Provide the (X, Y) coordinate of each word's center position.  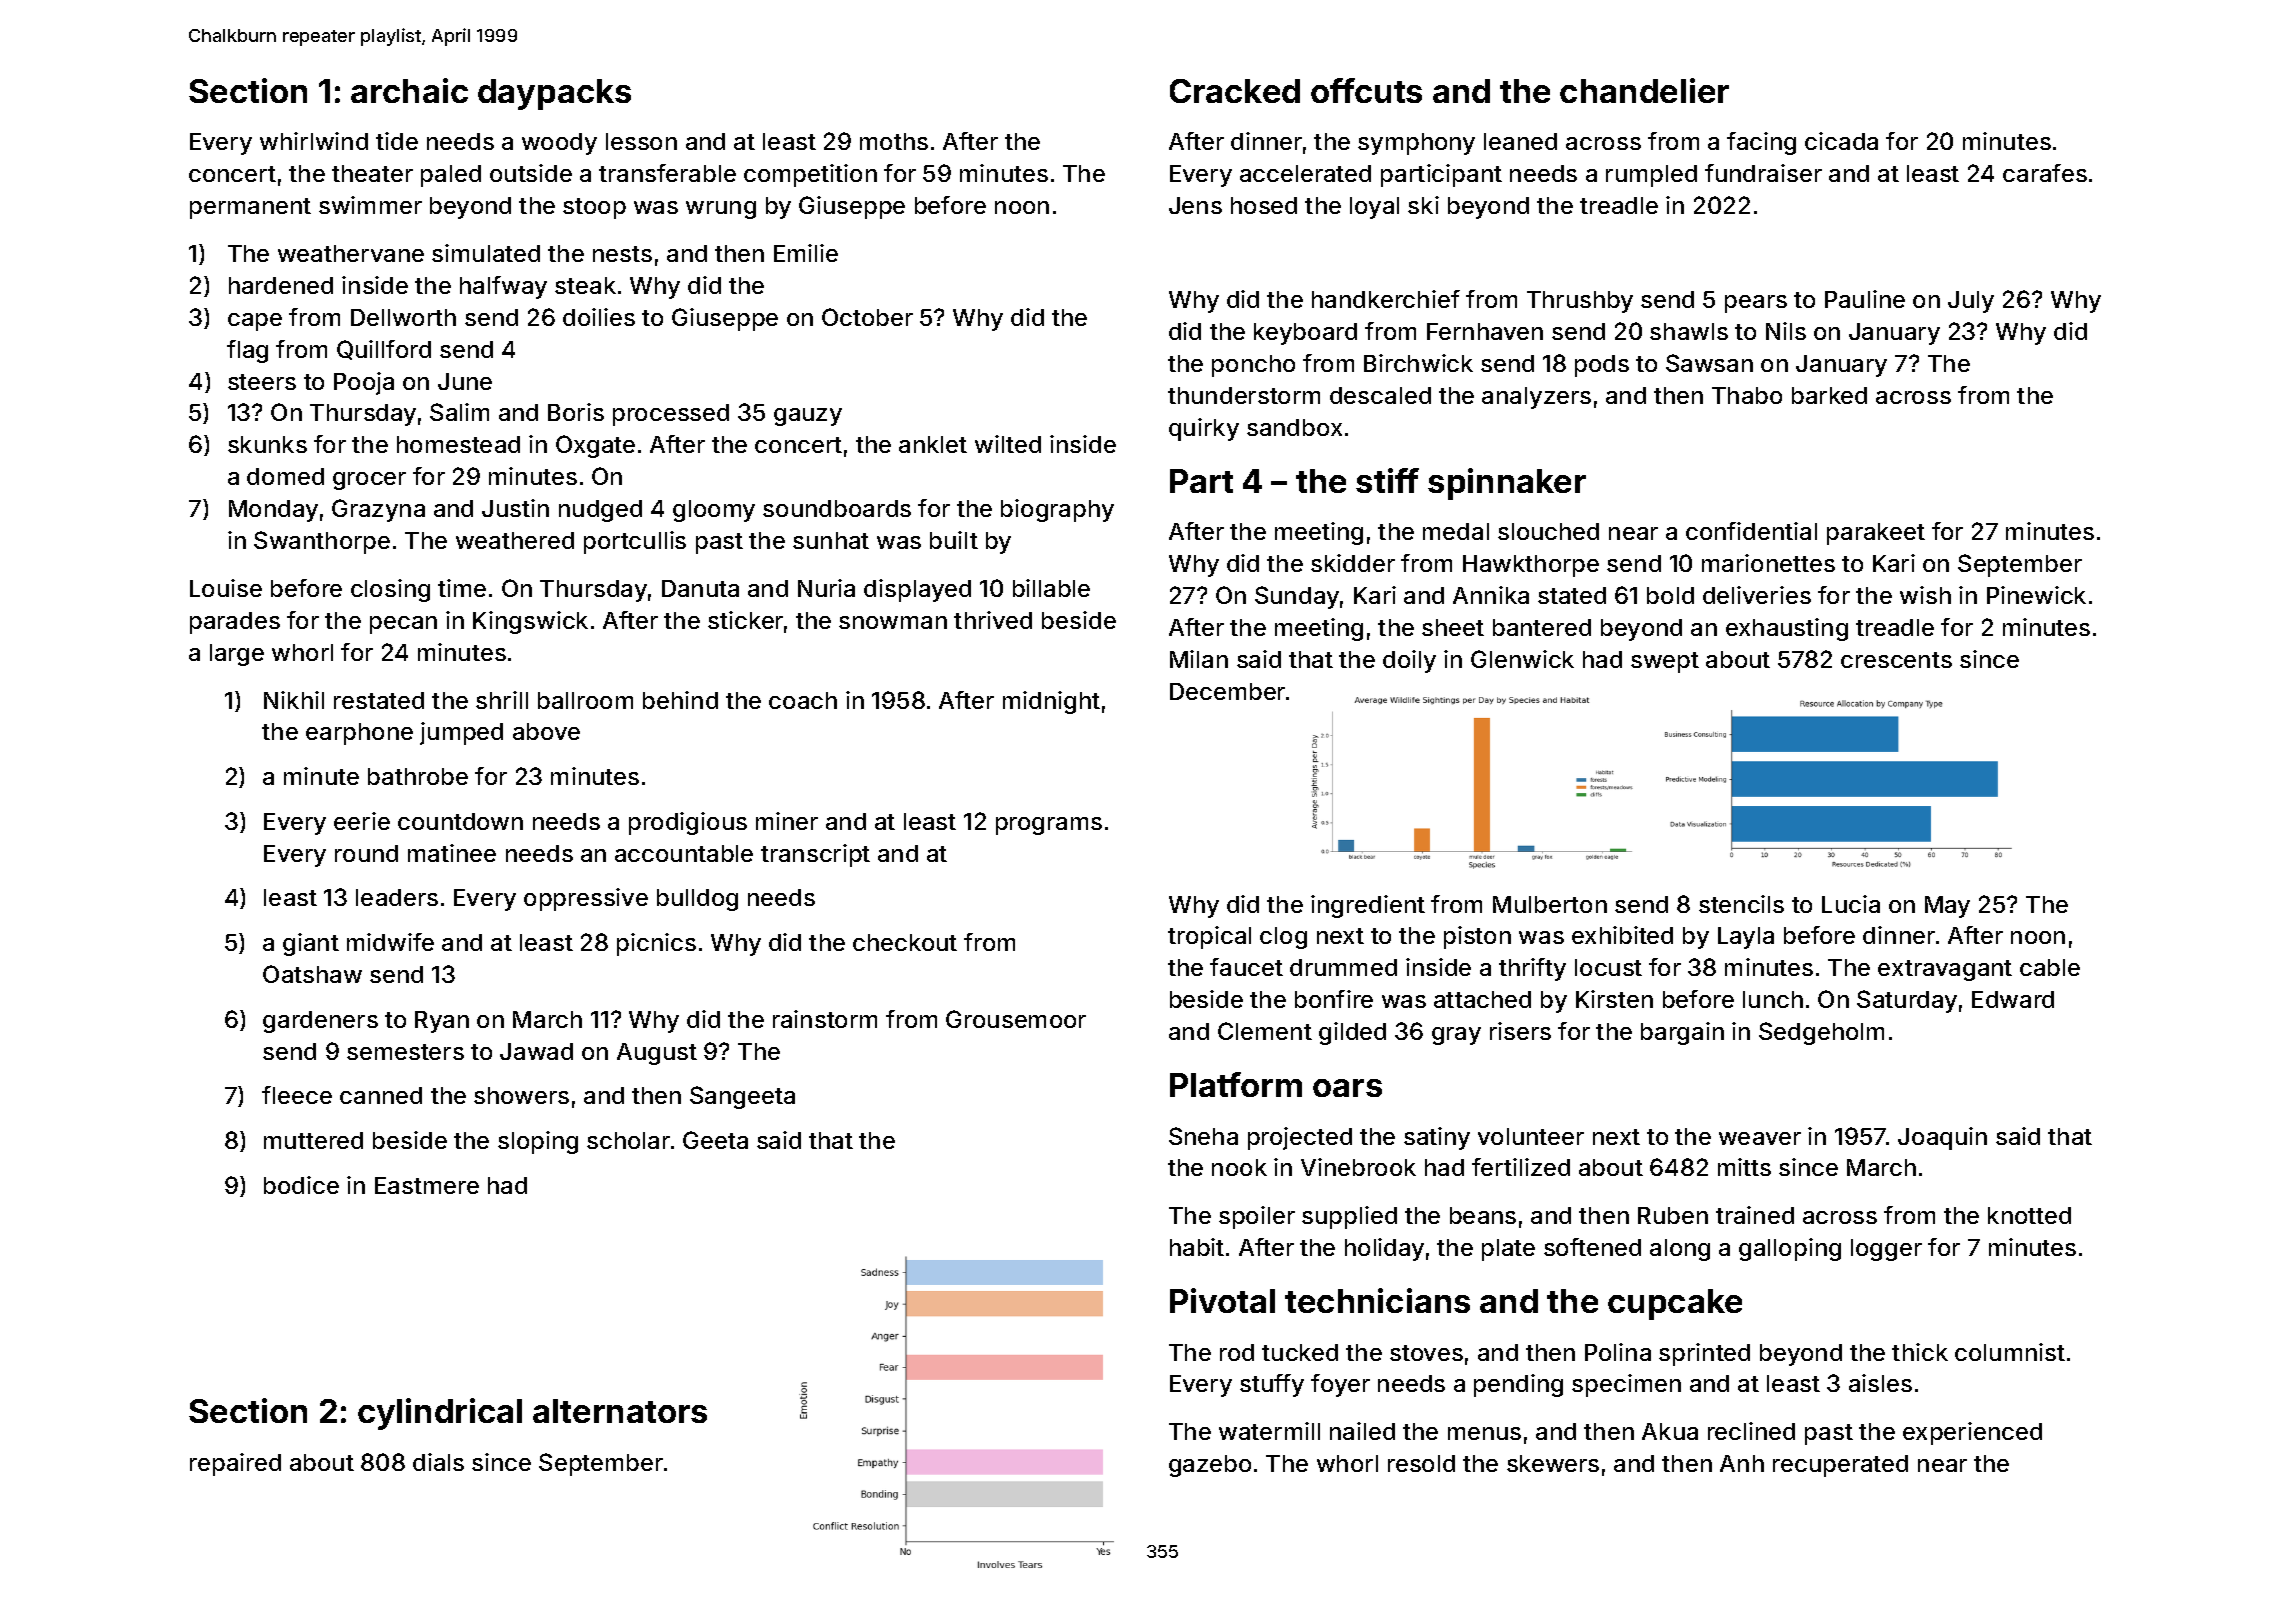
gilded (1352, 1033)
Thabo (1747, 395)
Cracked (1235, 91)
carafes (2045, 173)
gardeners (320, 1022)
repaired (235, 1464)
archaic (409, 90)
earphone (359, 734)
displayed (917, 590)
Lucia (1851, 904)
